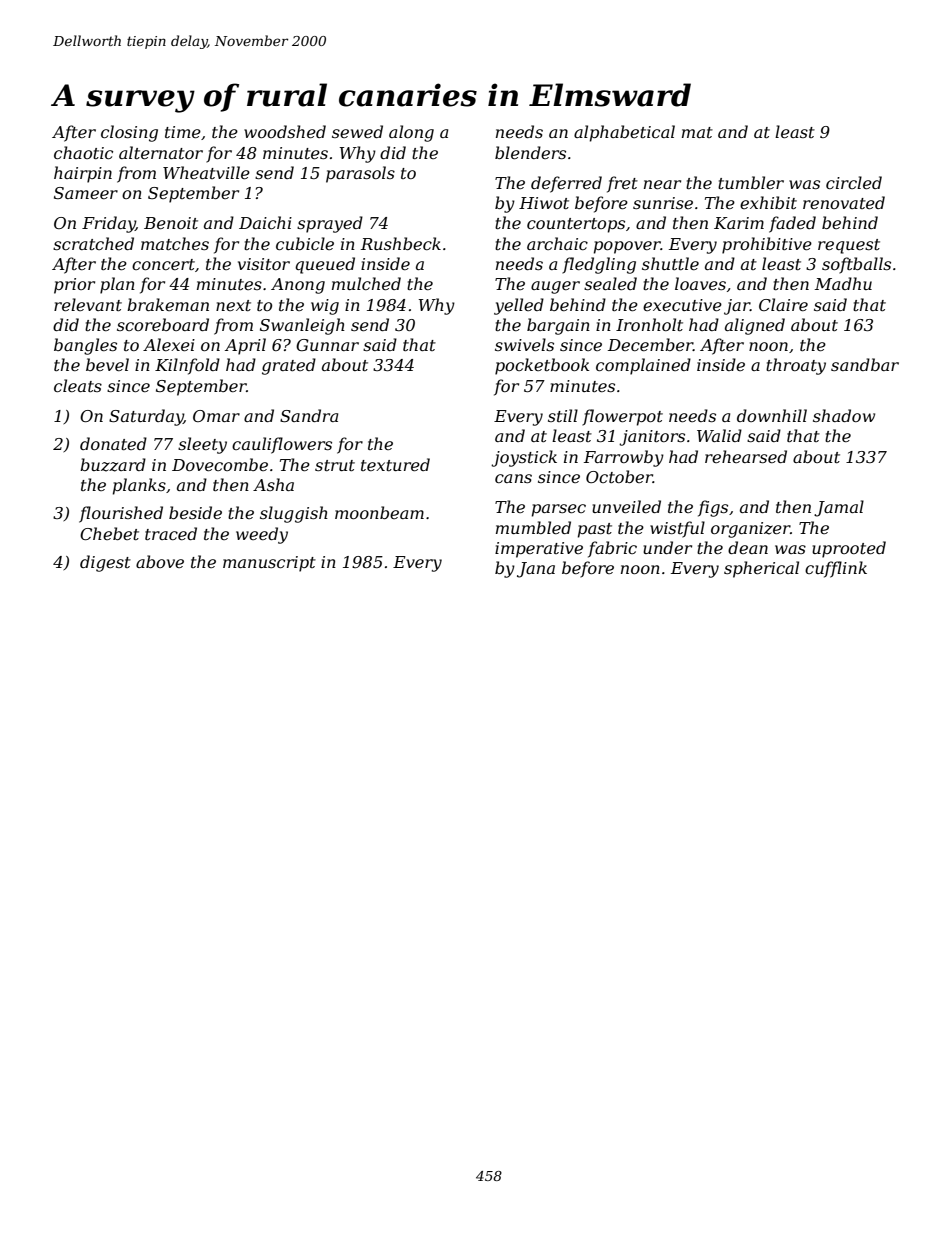 The width and height of the image is (952, 1233). What do you see at coordinates (844, 415) in the image?
I see `shadow` at bounding box center [844, 415].
